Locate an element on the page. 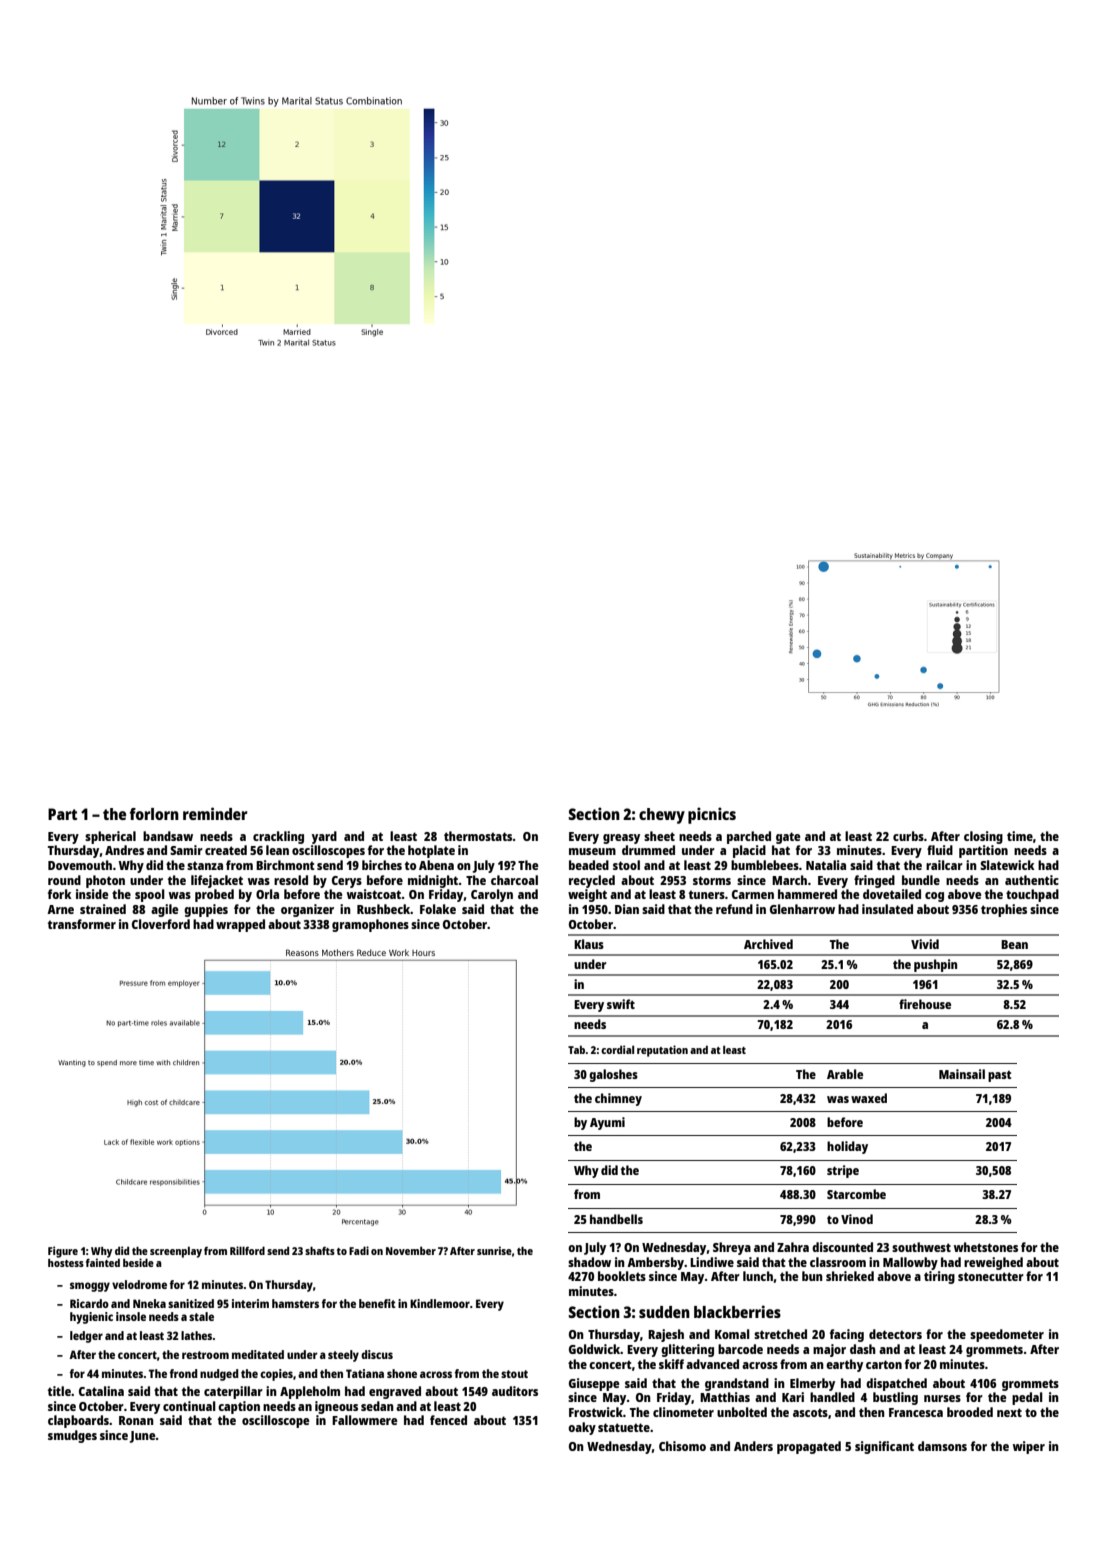 Image resolution: width=1107 pixels, height=1565 pixels. Carmen is located at coordinates (753, 894).
